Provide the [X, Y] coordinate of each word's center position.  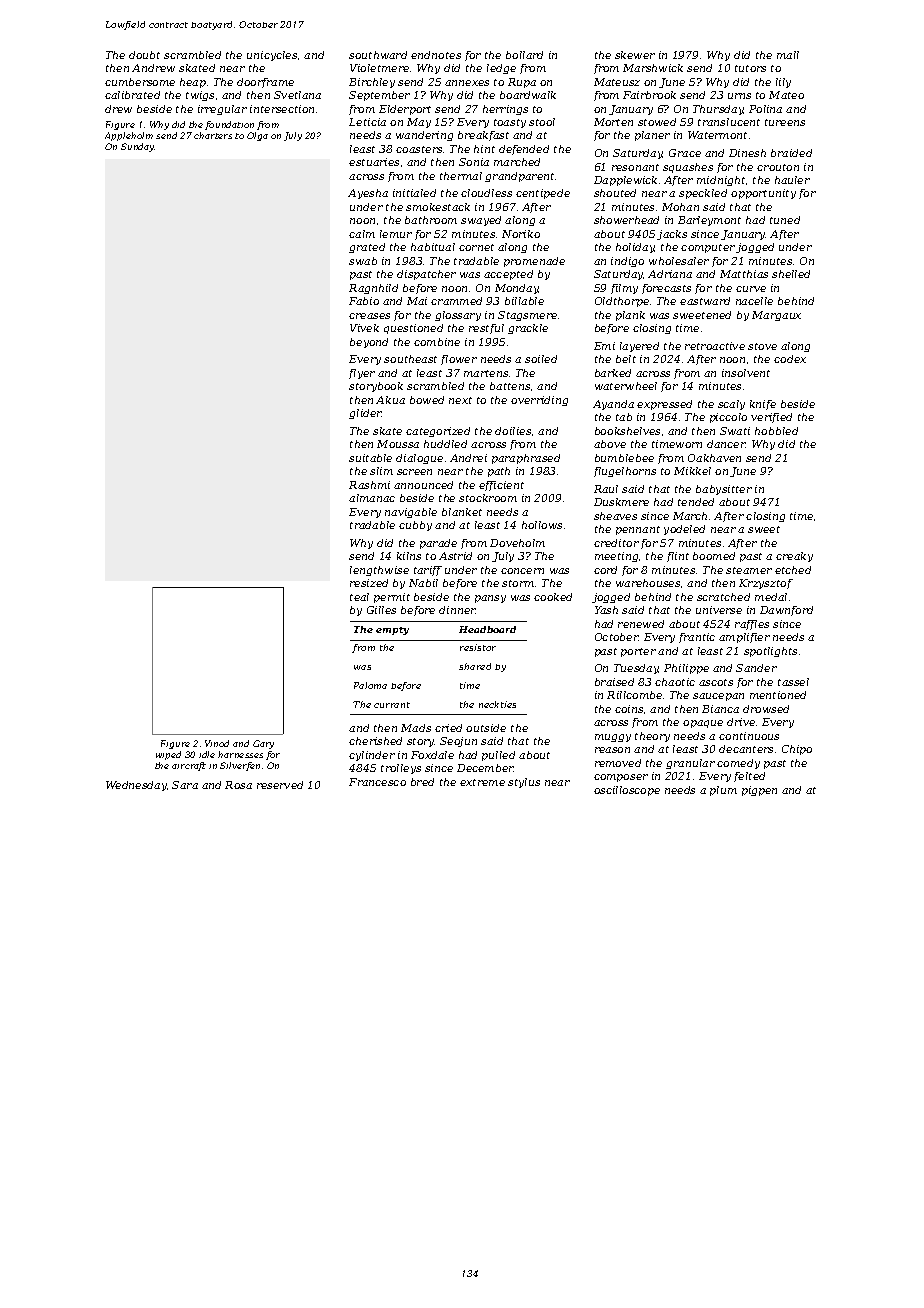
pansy [490, 599]
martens [486, 373]
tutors [750, 68]
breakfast [483, 136]
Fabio [364, 301]
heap [193, 83]
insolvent [746, 373]
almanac [372, 498]
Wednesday [136, 786]
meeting [616, 557]
